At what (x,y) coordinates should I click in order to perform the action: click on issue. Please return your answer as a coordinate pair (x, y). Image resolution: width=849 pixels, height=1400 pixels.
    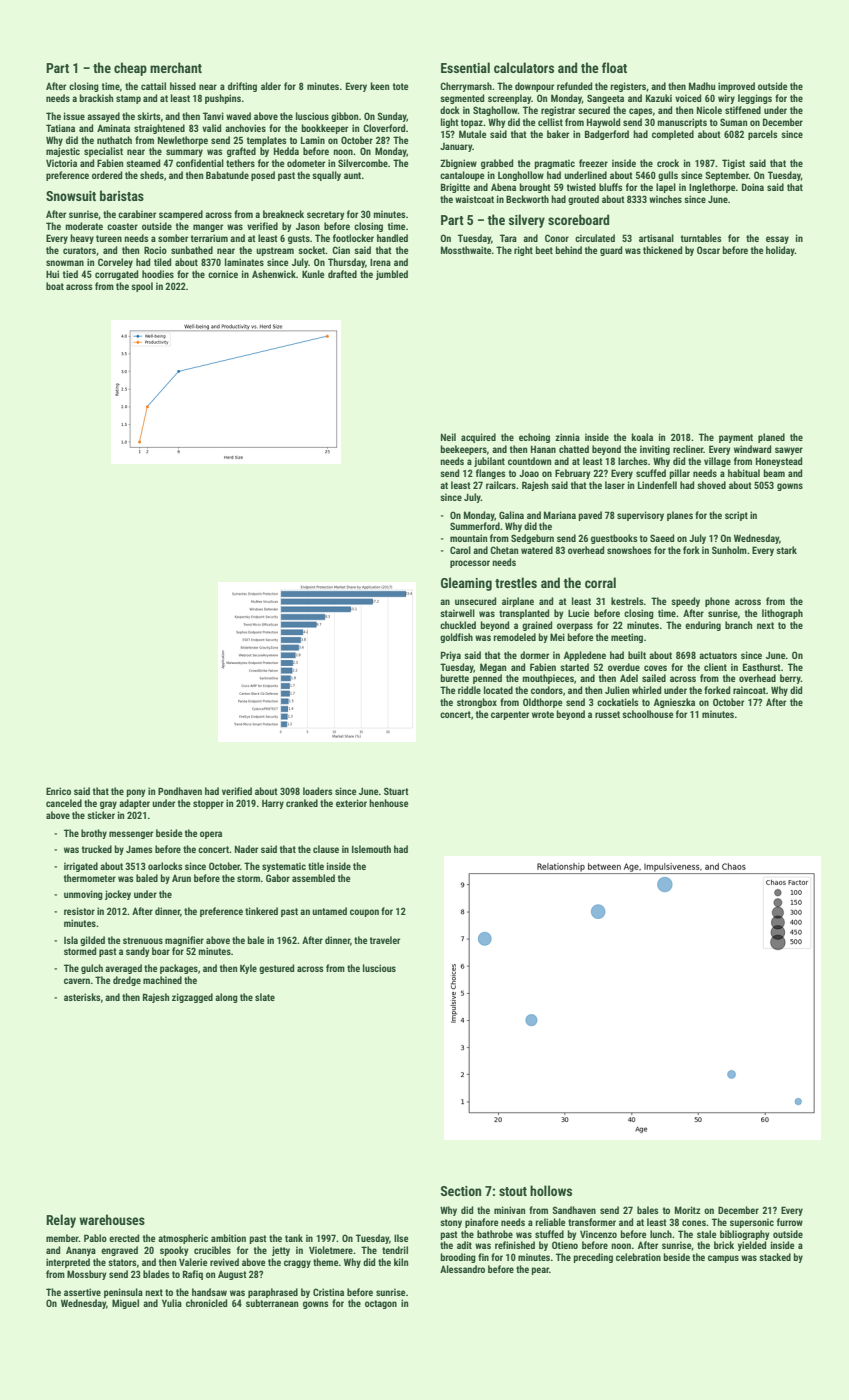
    Looking at the image, I should click on (74, 116).
